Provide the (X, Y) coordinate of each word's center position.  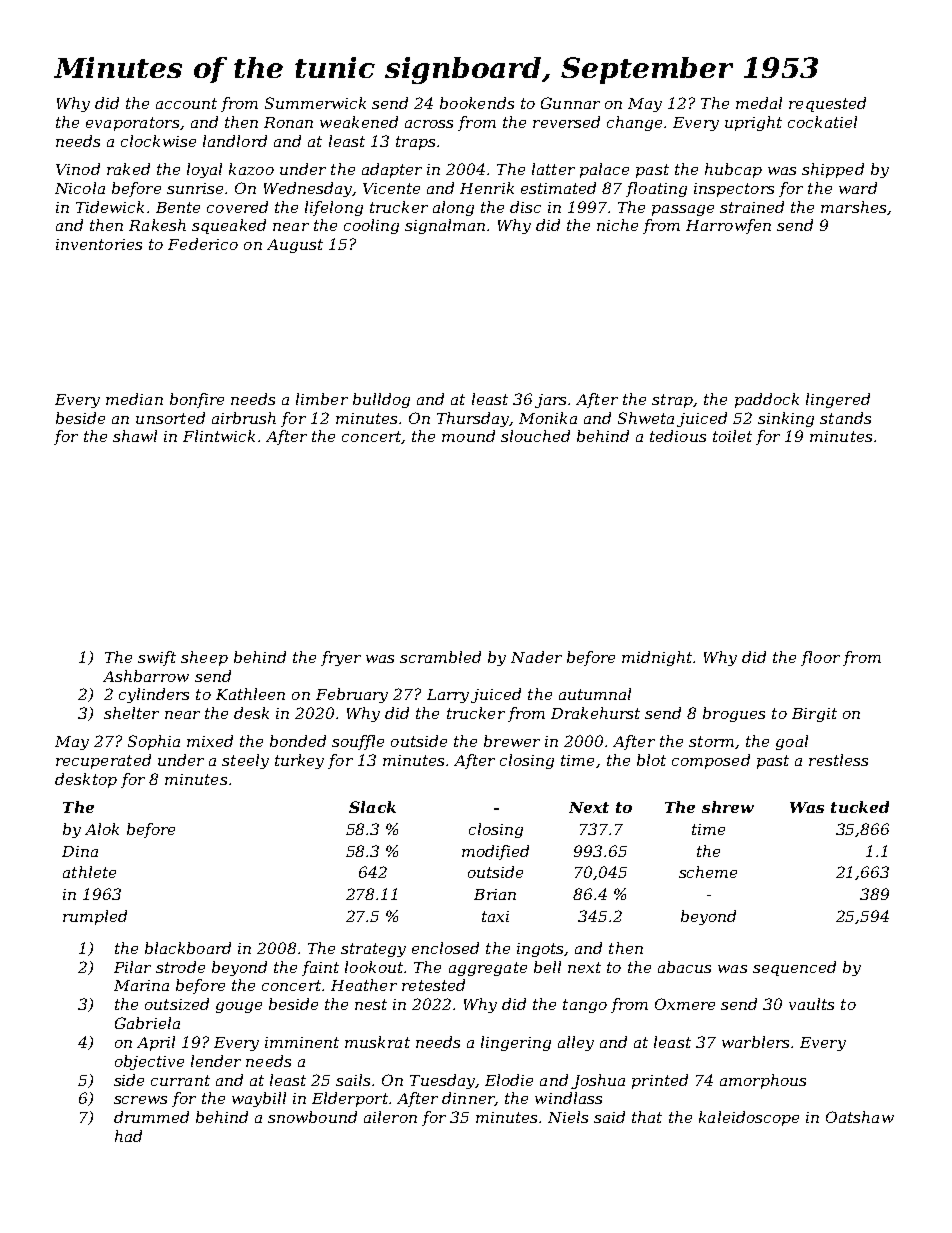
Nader (536, 657)
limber (322, 399)
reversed (566, 122)
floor (820, 658)
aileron (390, 1117)
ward (858, 188)
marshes (853, 207)
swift (157, 658)
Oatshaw (860, 1117)
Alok (102, 829)
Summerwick (315, 103)
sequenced (794, 968)
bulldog (381, 400)
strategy (373, 950)
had (128, 1136)
